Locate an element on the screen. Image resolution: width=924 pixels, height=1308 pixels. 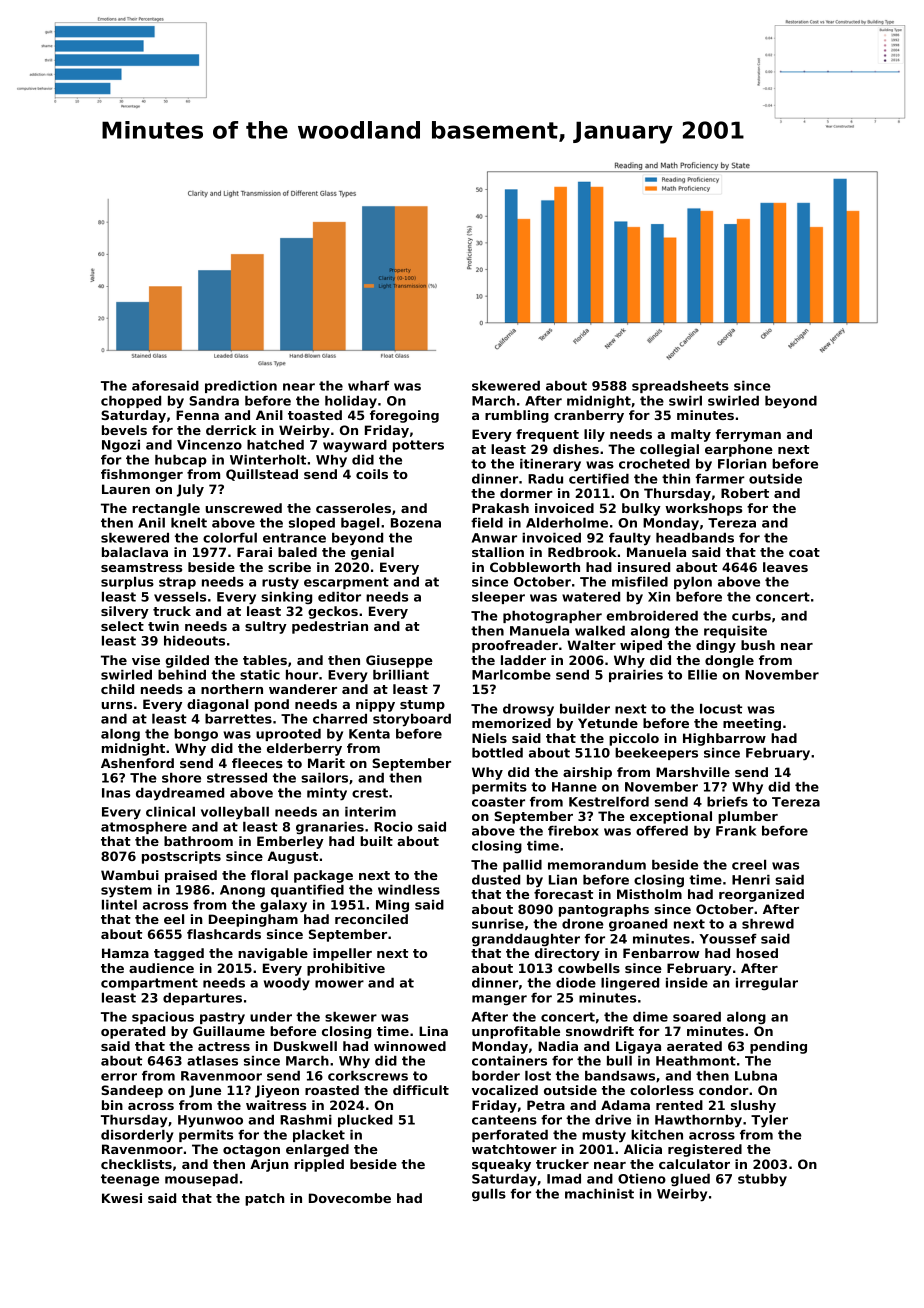
Robert is located at coordinates (745, 493).
